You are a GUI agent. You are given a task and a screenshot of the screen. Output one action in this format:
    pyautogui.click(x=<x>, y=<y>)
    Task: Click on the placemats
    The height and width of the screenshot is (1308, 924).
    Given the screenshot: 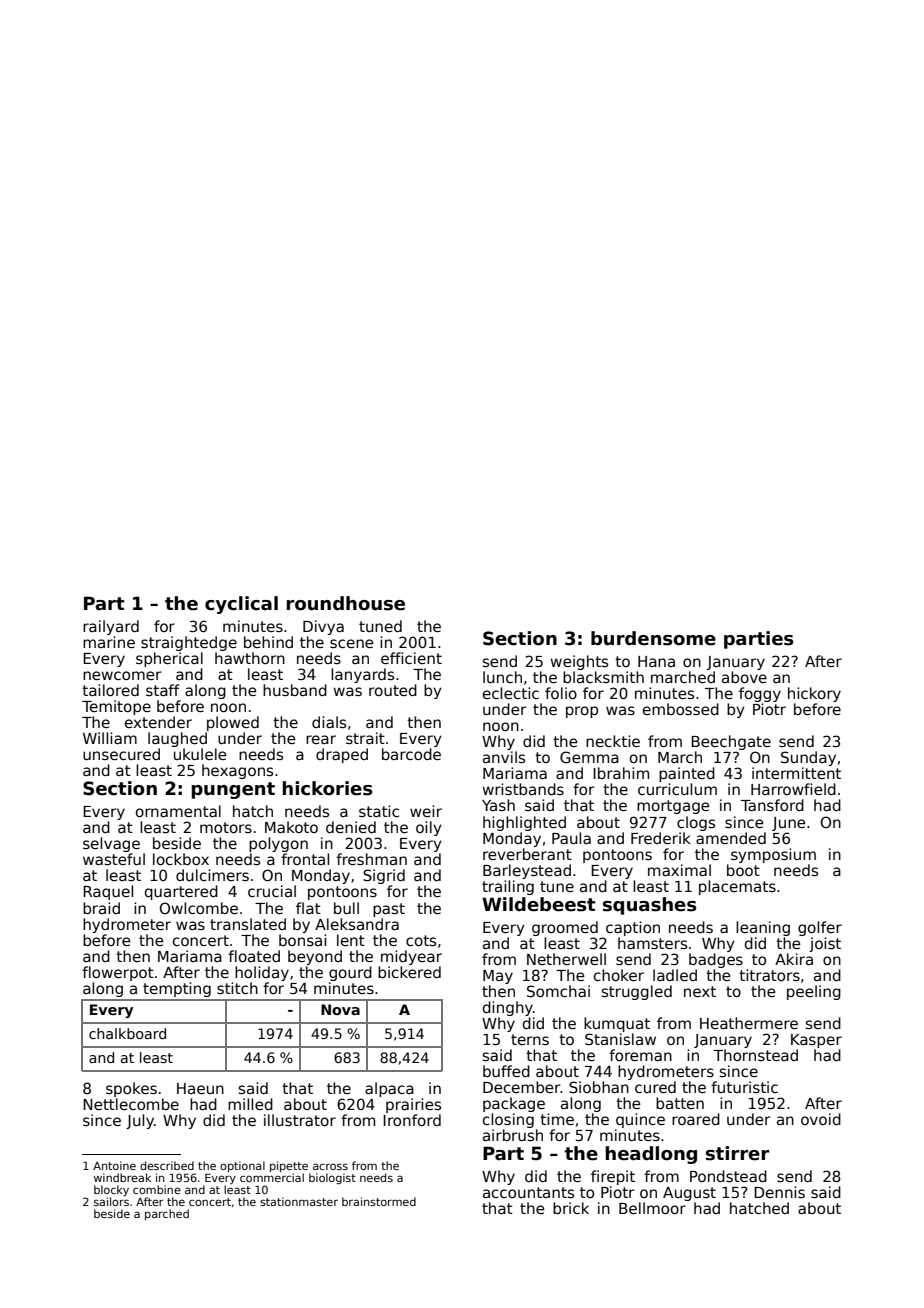 What is the action you would take?
    pyautogui.click(x=737, y=887)
